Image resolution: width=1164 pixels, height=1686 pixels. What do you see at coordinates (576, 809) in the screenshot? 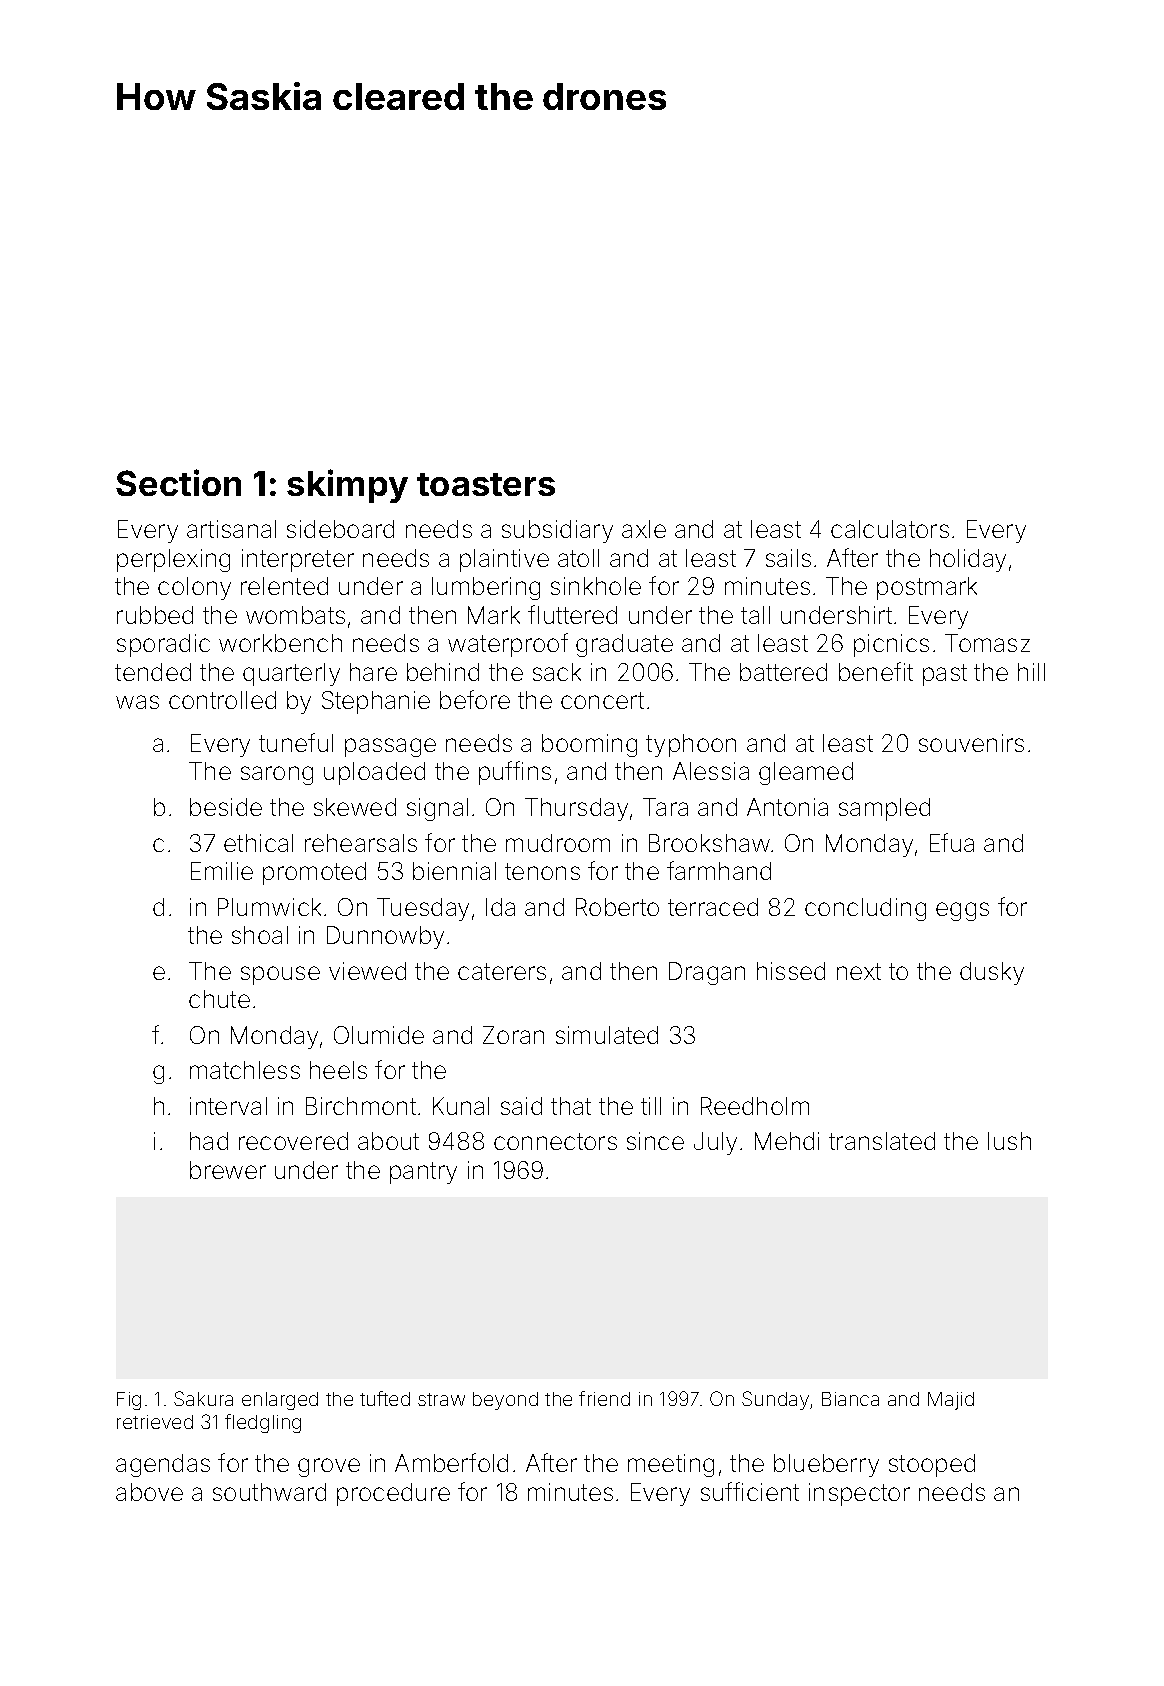
I see `Thursday` at bounding box center [576, 809].
